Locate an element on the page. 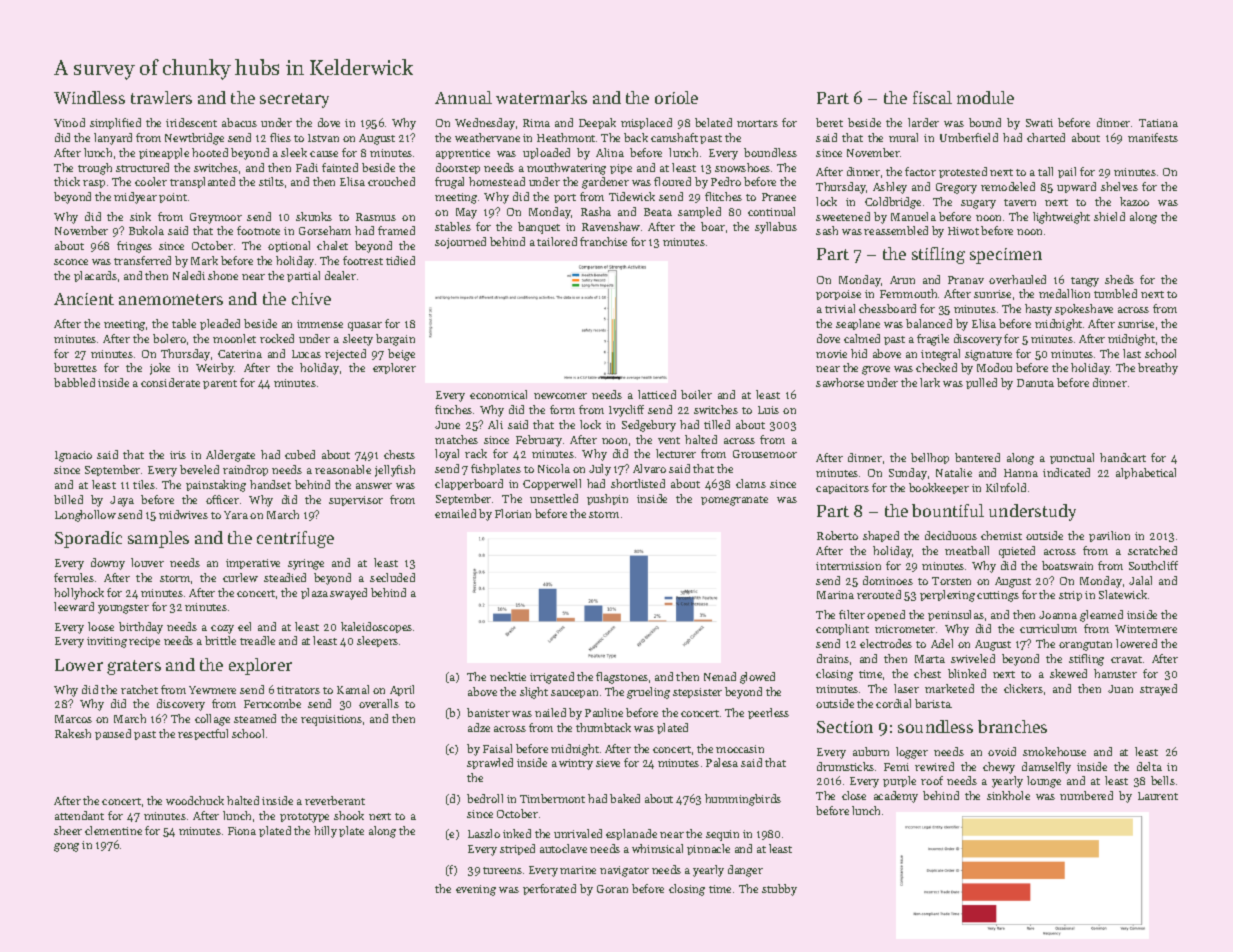  oriole is located at coordinates (676, 97).
